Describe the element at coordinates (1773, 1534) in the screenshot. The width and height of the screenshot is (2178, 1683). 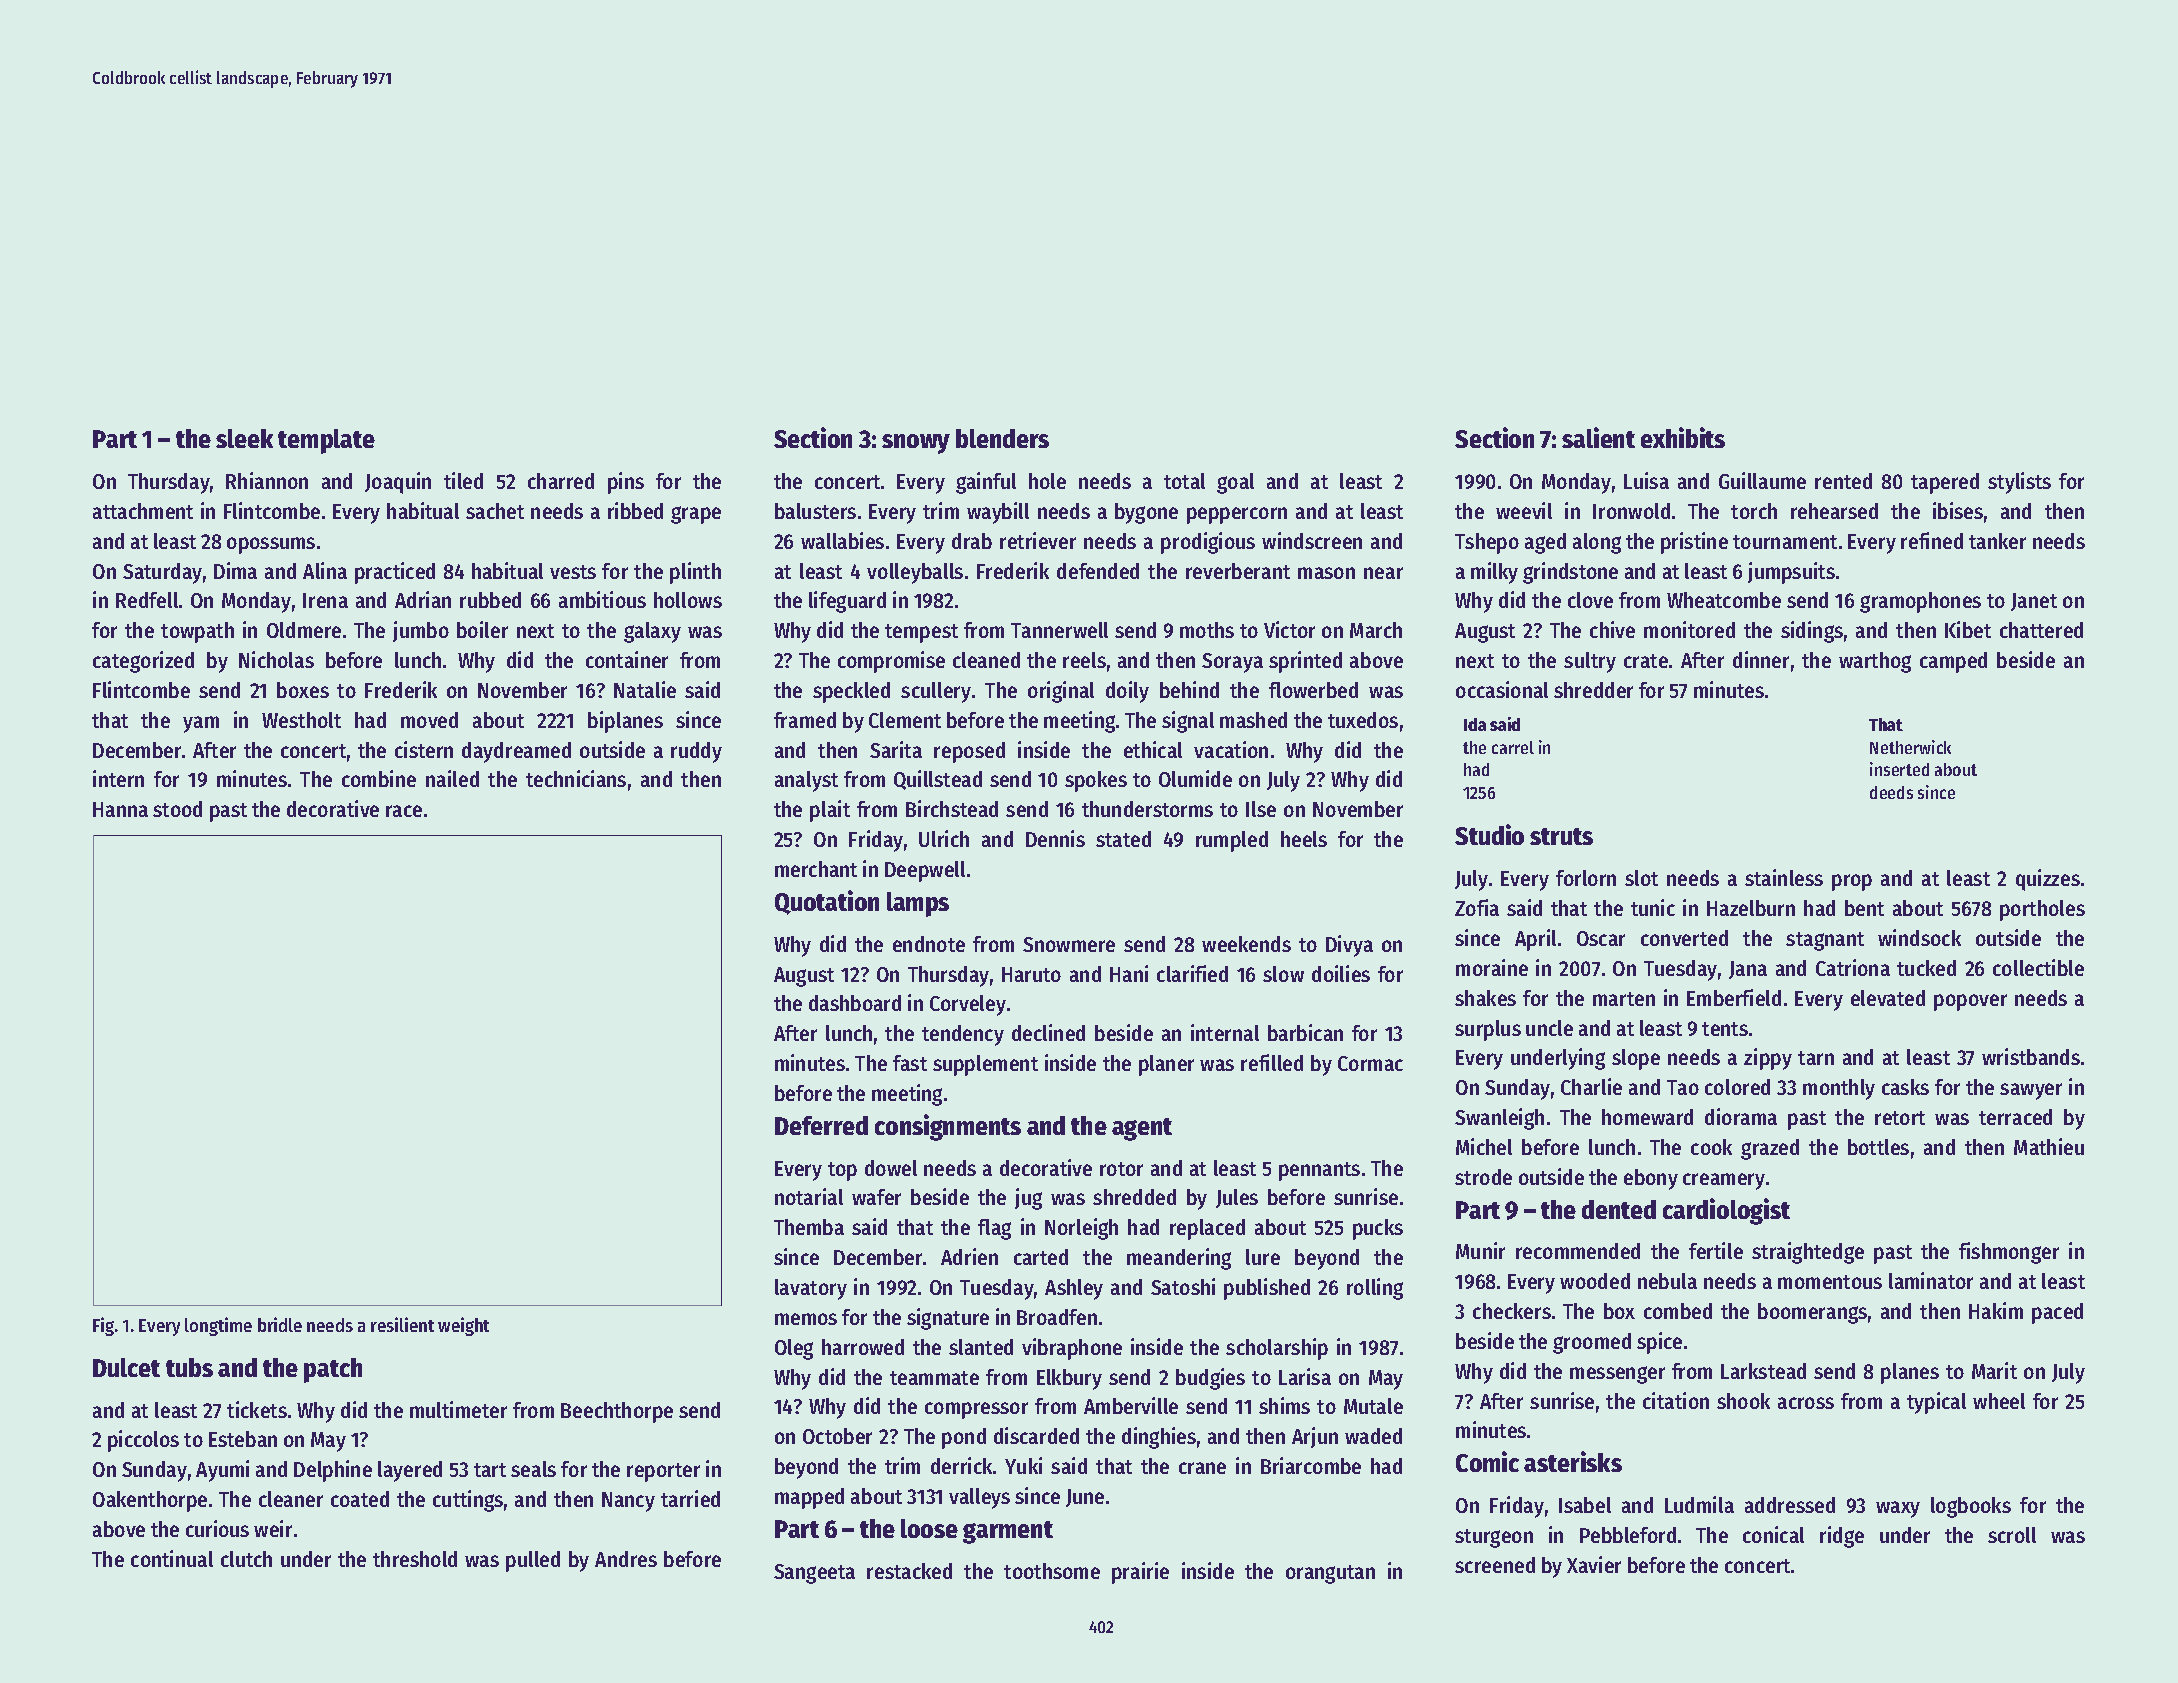
I see `conical` at that location.
